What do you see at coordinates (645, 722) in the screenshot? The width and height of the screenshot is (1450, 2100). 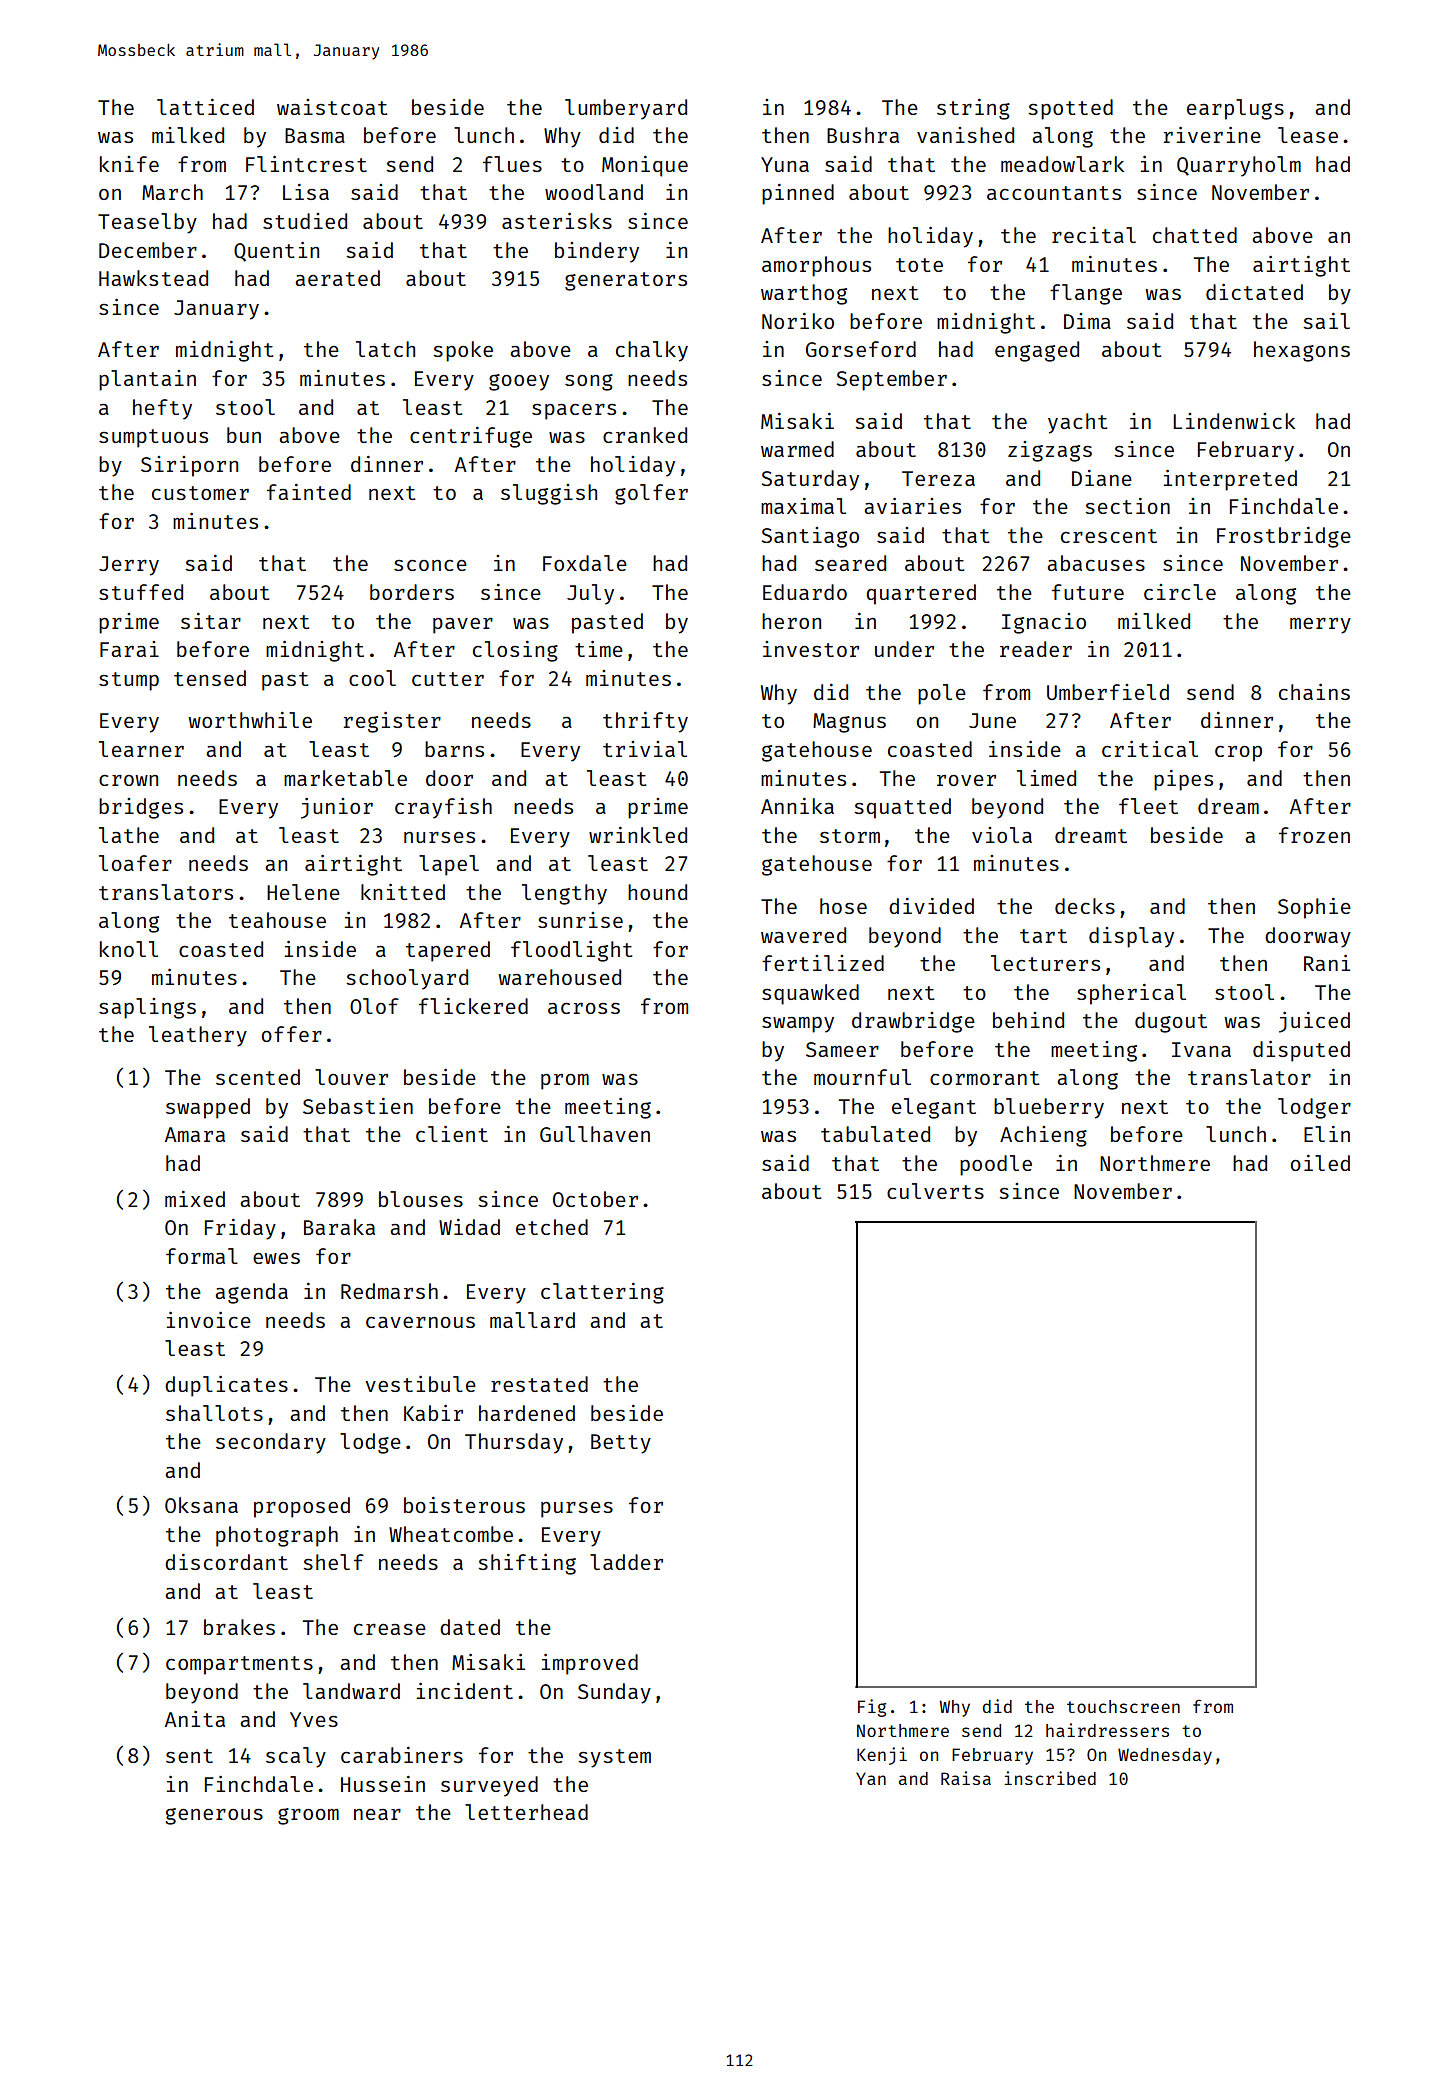 I see `thrifty` at bounding box center [645, 722].
